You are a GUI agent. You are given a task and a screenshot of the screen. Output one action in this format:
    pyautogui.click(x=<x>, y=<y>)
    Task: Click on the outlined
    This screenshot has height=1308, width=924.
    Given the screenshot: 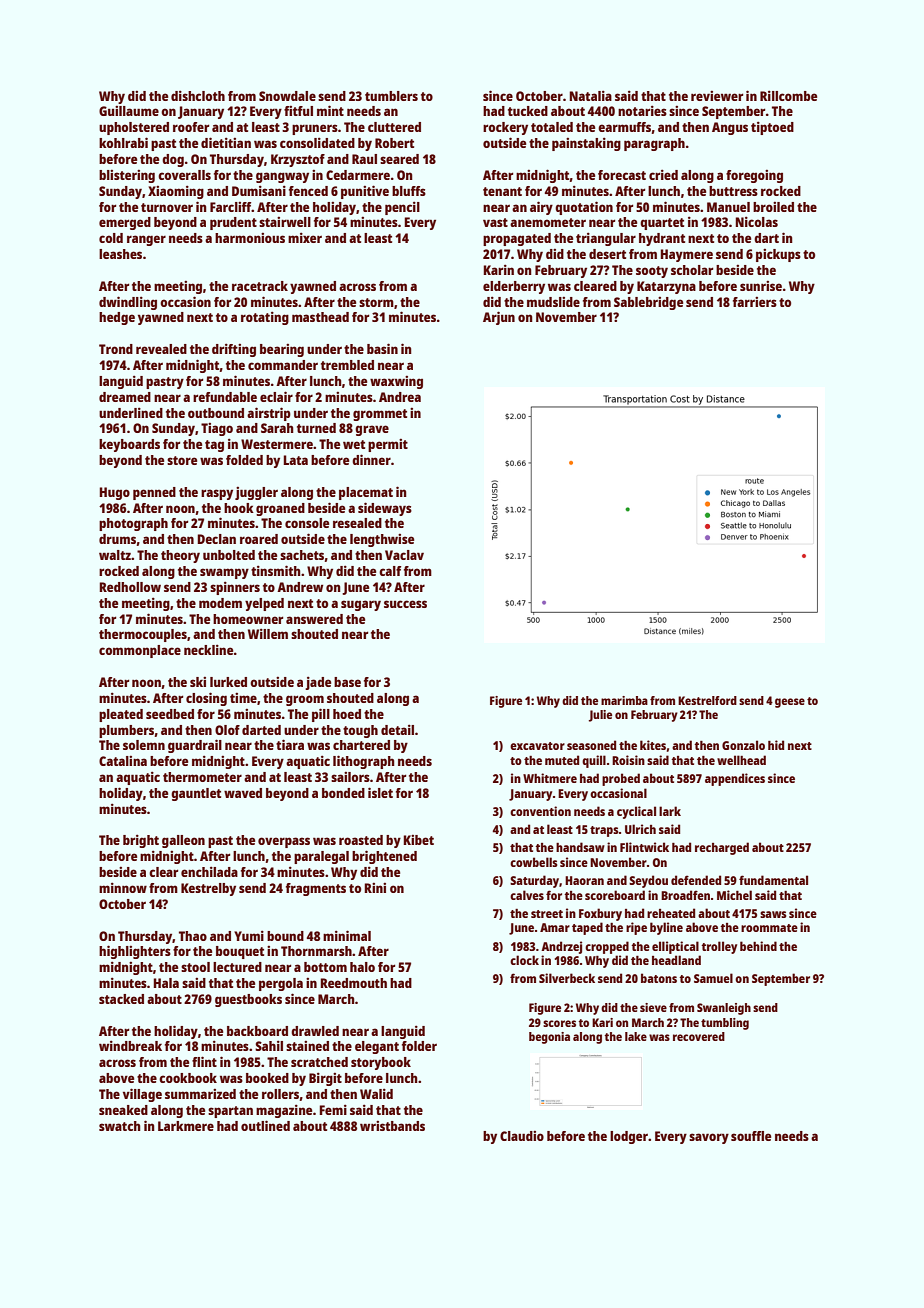 What is the action you would take?
    pyautogui.click(x=265, y=1125)
